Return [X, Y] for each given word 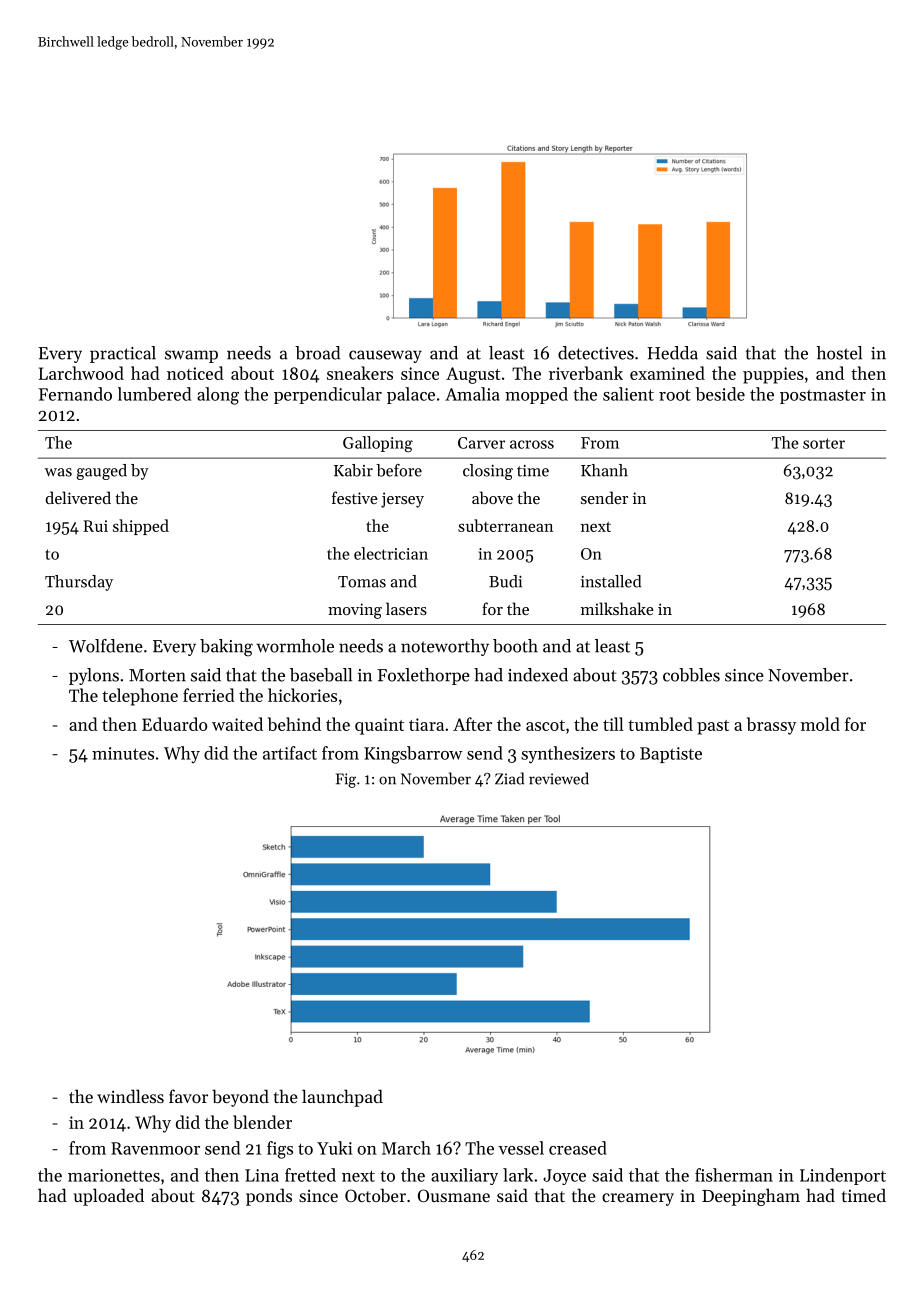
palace [411, 395]
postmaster [823, 396]
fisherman [734, 1175]
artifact [290, 753]
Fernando [75, 394]
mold [820, 724]
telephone [140, 697]
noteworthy [445, 647]
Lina [262, 1175]
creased [578, 1148]
